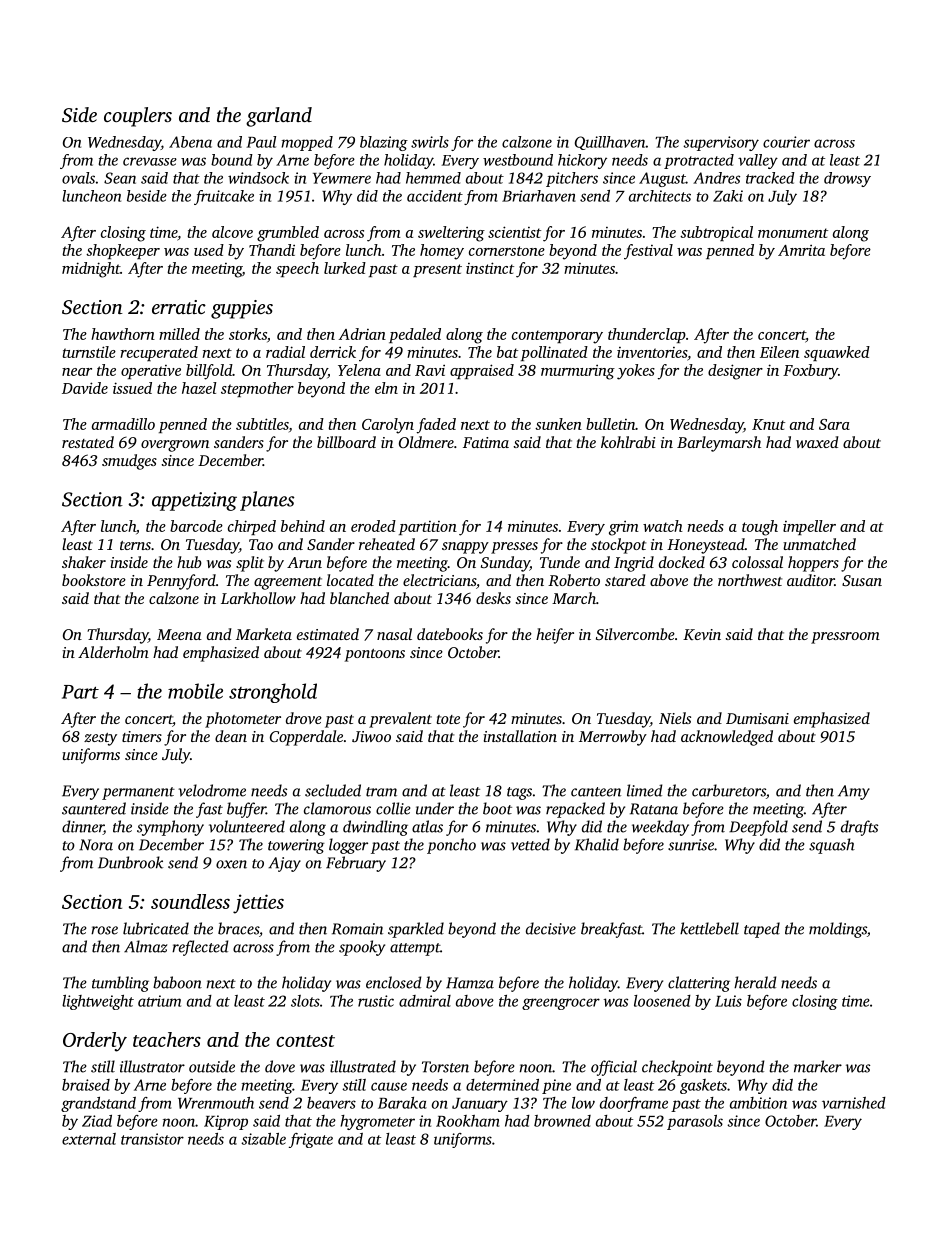  What do you see at coordinates (371, 736) in the screenshot?
I see `Jiwoo` at bounding box center [371, 736].
